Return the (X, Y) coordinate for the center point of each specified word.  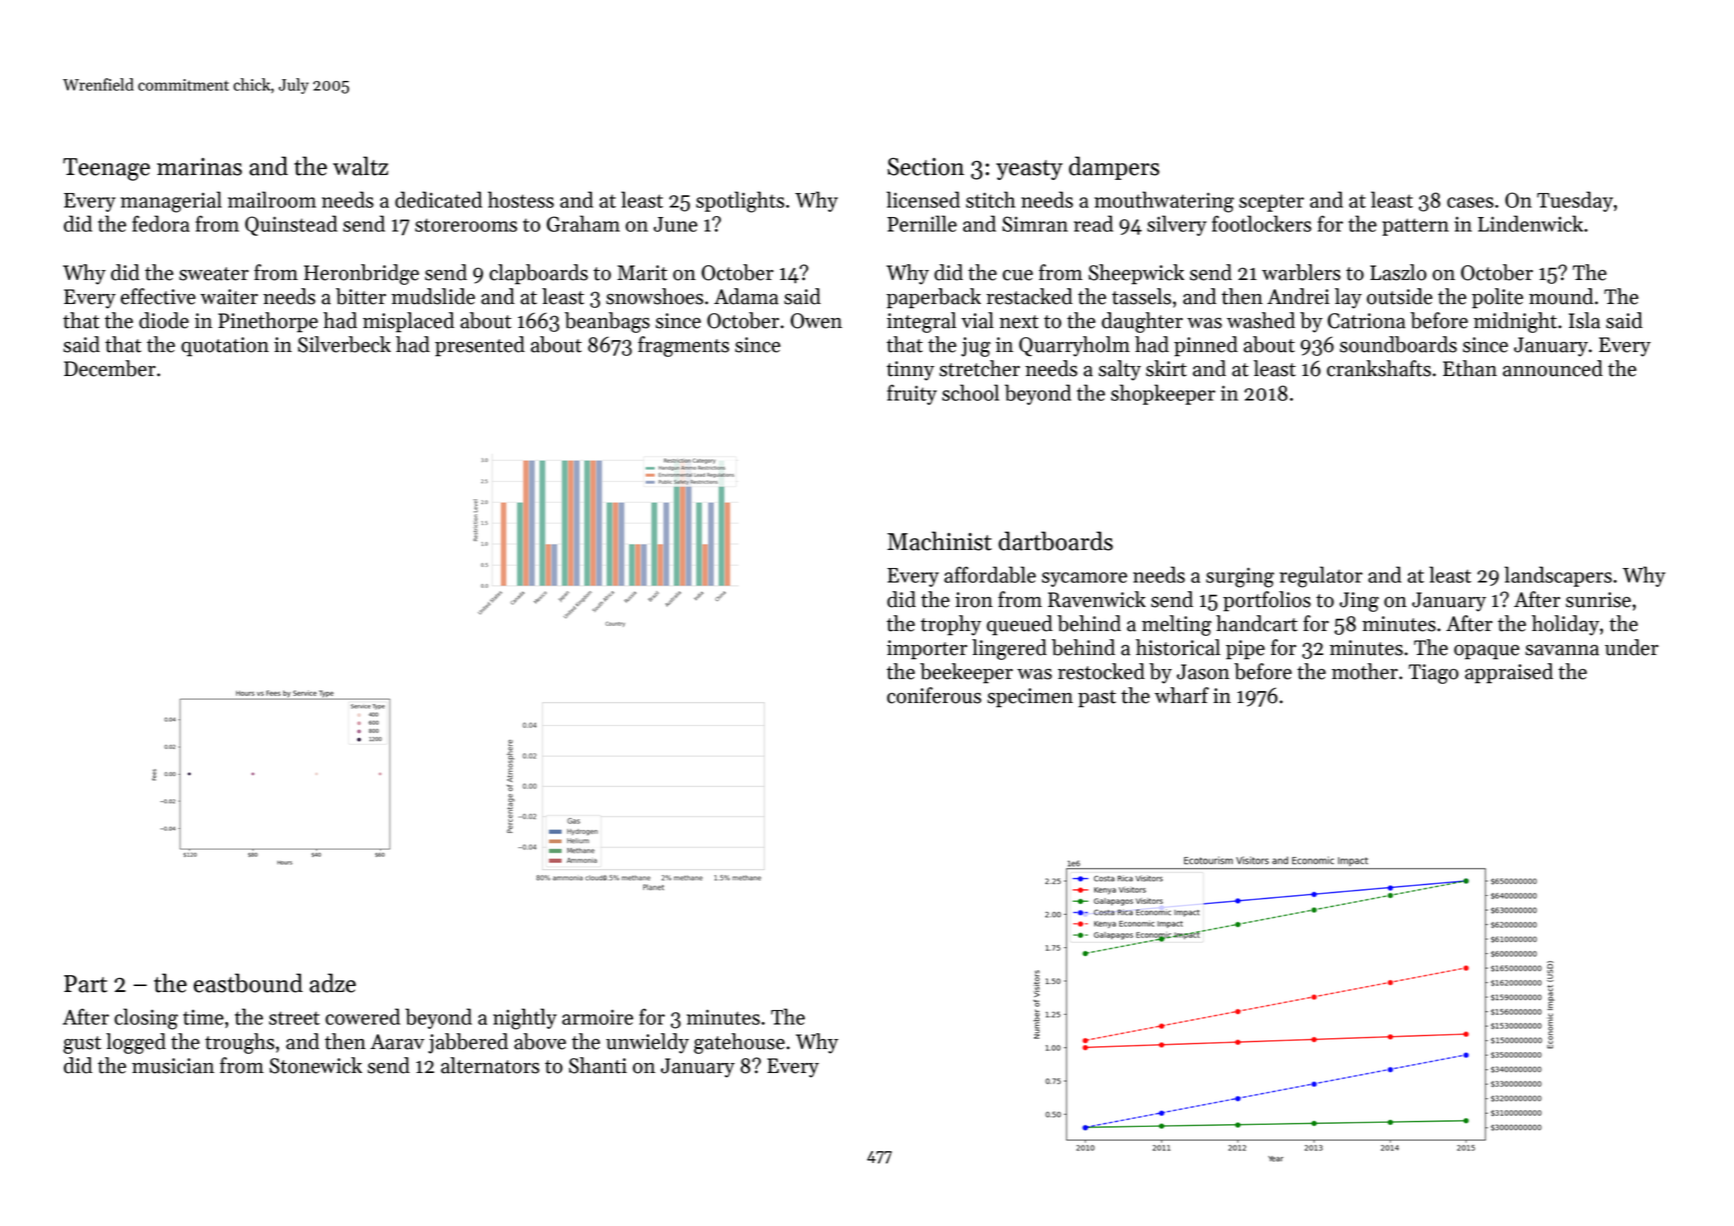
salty (1120, 370)
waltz (360, 166)
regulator (1321, 577)
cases (1470, 202)
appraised (1509, 673)
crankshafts (1379, 368)
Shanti (598, 1065)
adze (333, 983)
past (1097, 699)
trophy (951, 625)
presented (480, 346)
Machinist (939, 541)
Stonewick (315, 1065)
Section (926, 167)
